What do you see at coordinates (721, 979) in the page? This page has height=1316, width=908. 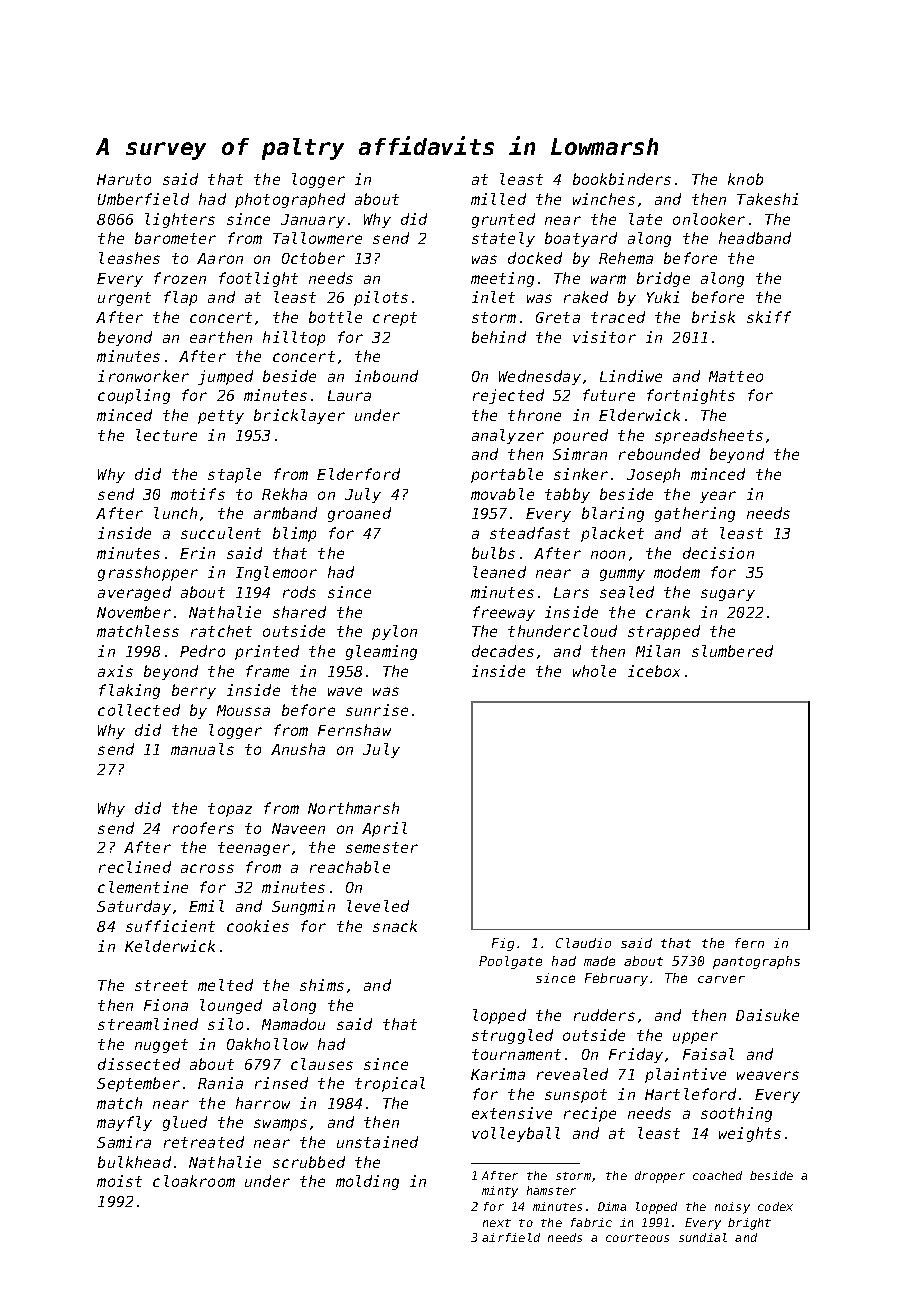 I see `carver` at bounding box center [721, 979].
